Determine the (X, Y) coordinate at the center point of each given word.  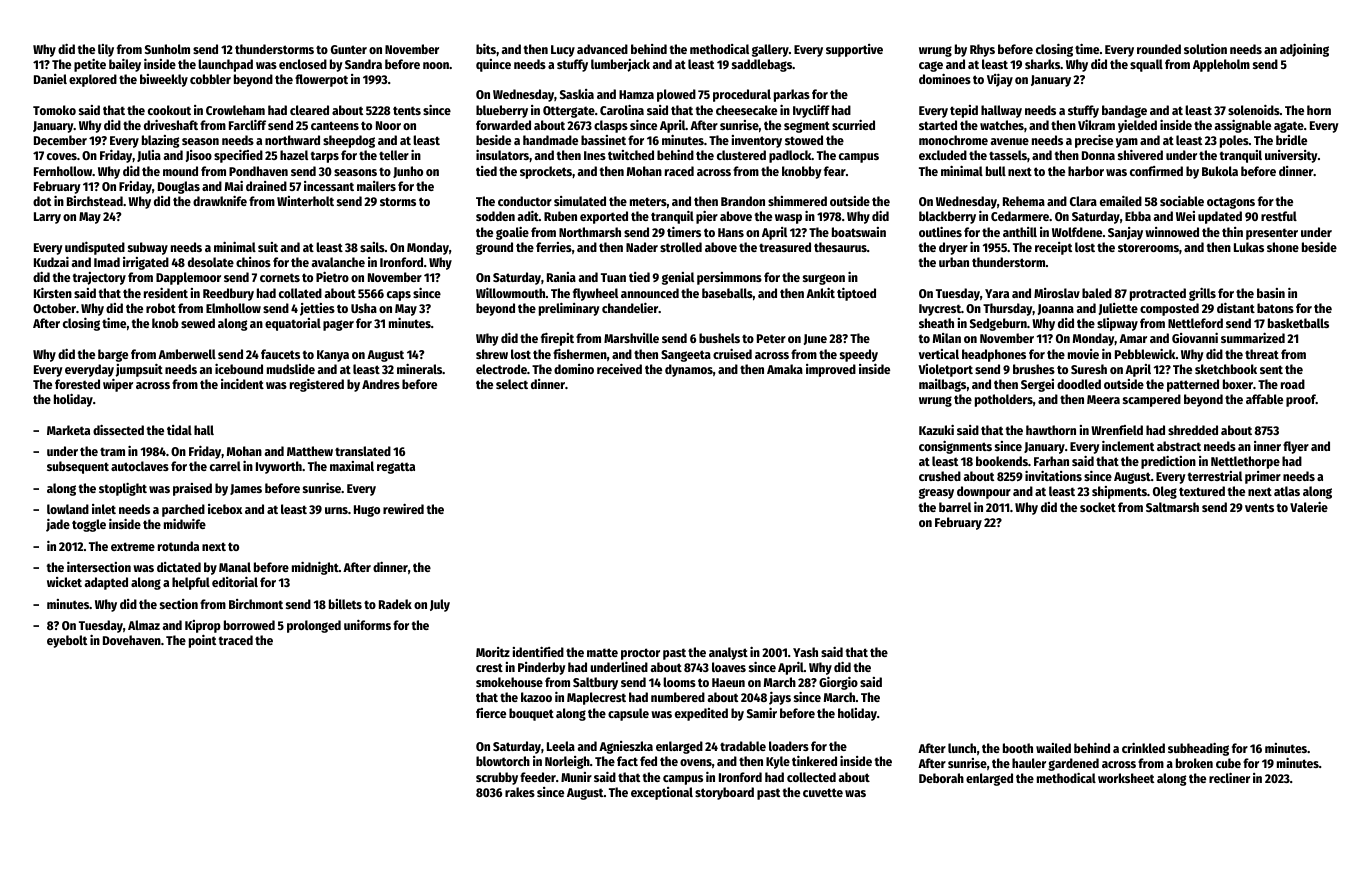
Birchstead (95, 201)
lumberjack (620, 65)
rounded (1159, 49)
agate (1289, 127)
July (440, 605)
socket (1098, 507)
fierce (491, 713)
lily (106, 50)
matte (602, 652)
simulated (580, 201)
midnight (315, 568)
